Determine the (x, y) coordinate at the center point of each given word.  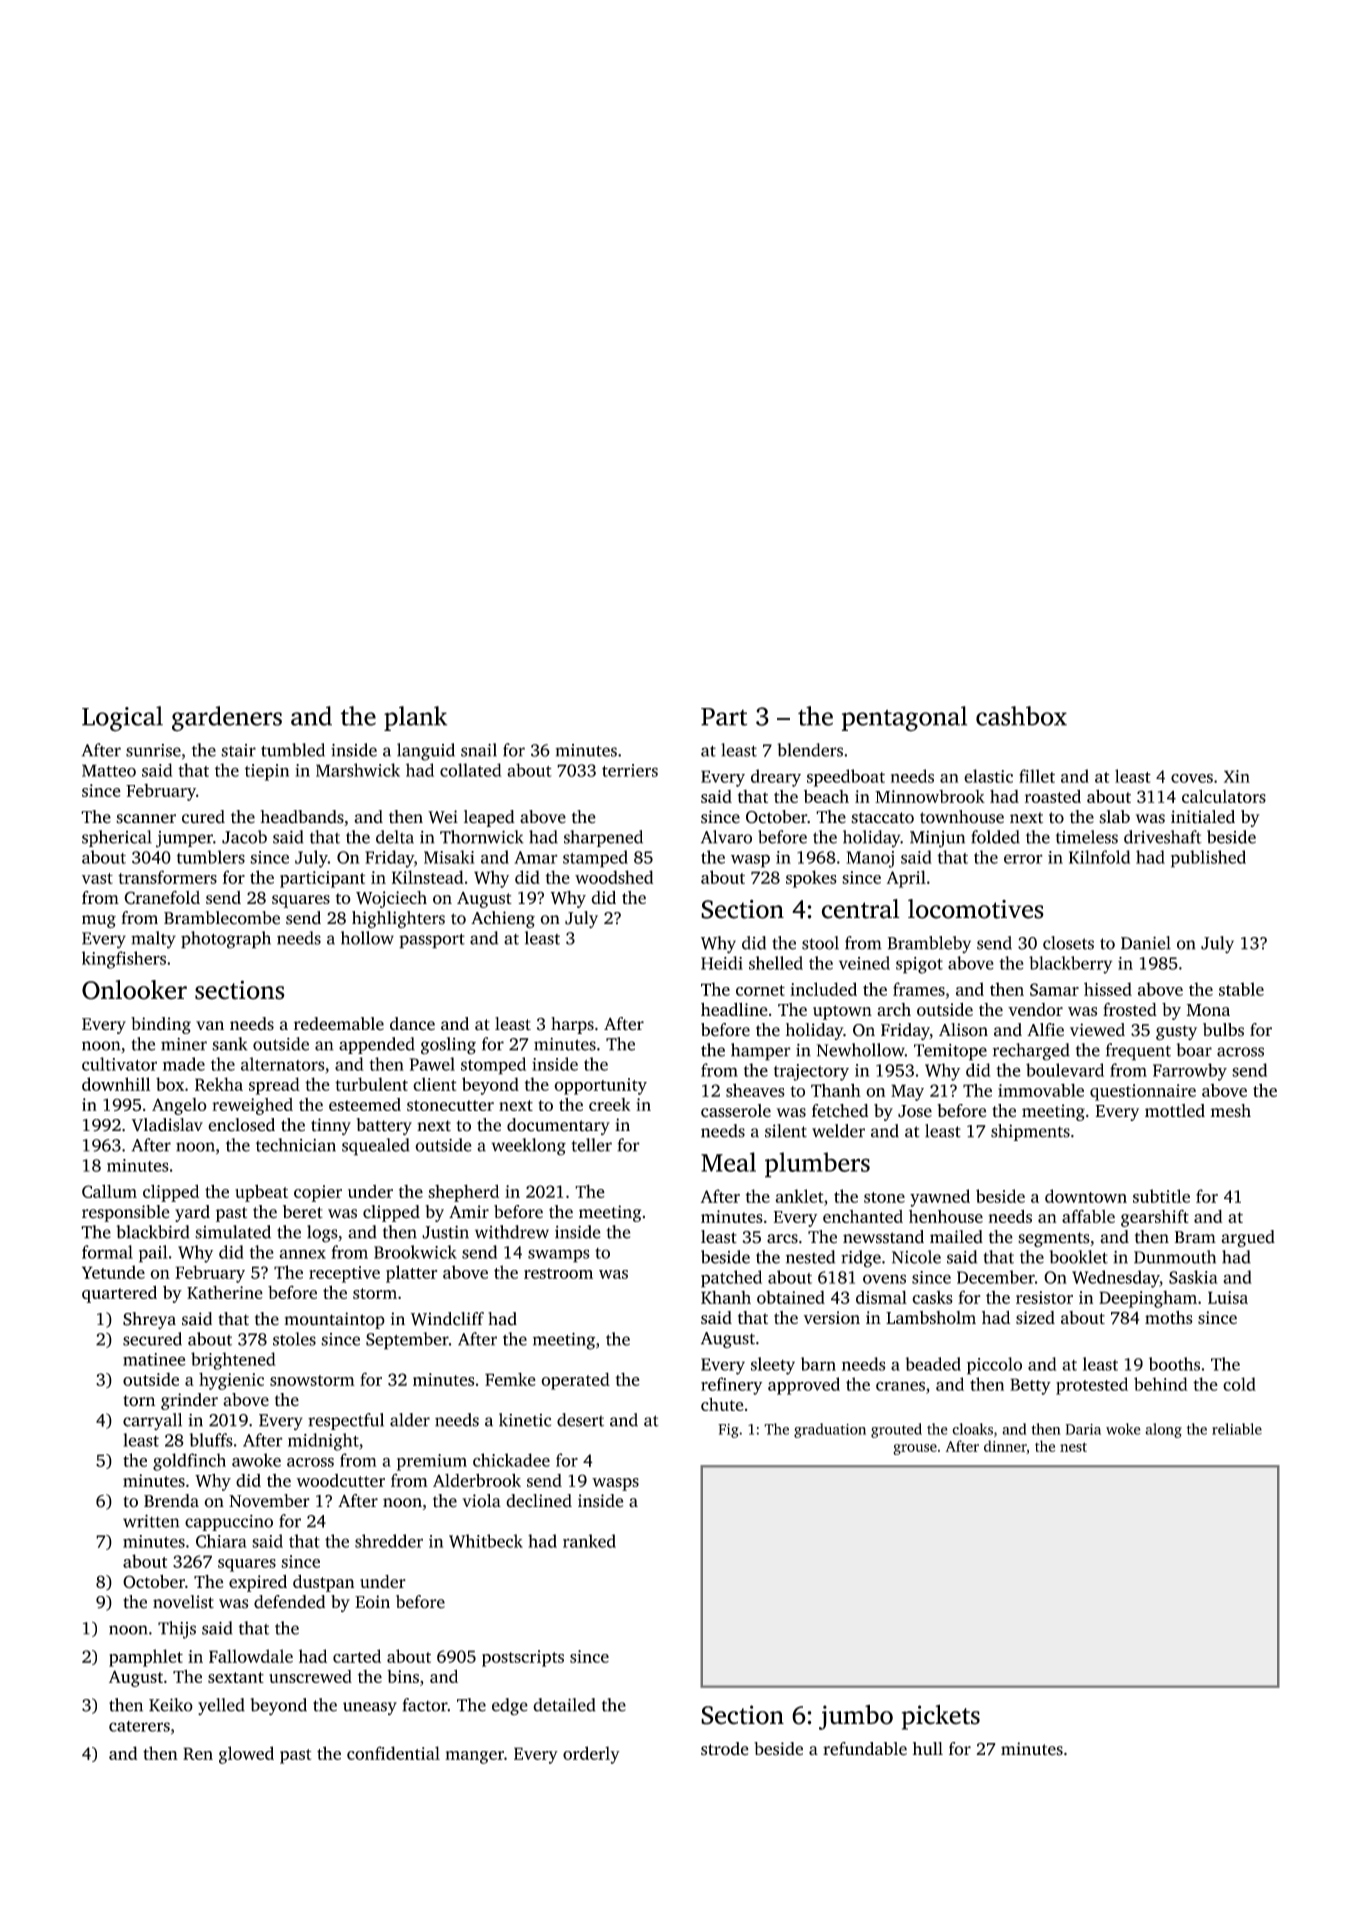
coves (1192, 778)
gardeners (227, 719)
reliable (1237, 1429)
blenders (810, 750)
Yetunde (113, 1272)
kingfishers (124, 960)
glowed (246, 1755)
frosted (1130, 1009)
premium (432, 1462)
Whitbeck (486, 1541)
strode (725, 1749)
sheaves (755, 1090)
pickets (941, 1717)
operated (575, 1381)
